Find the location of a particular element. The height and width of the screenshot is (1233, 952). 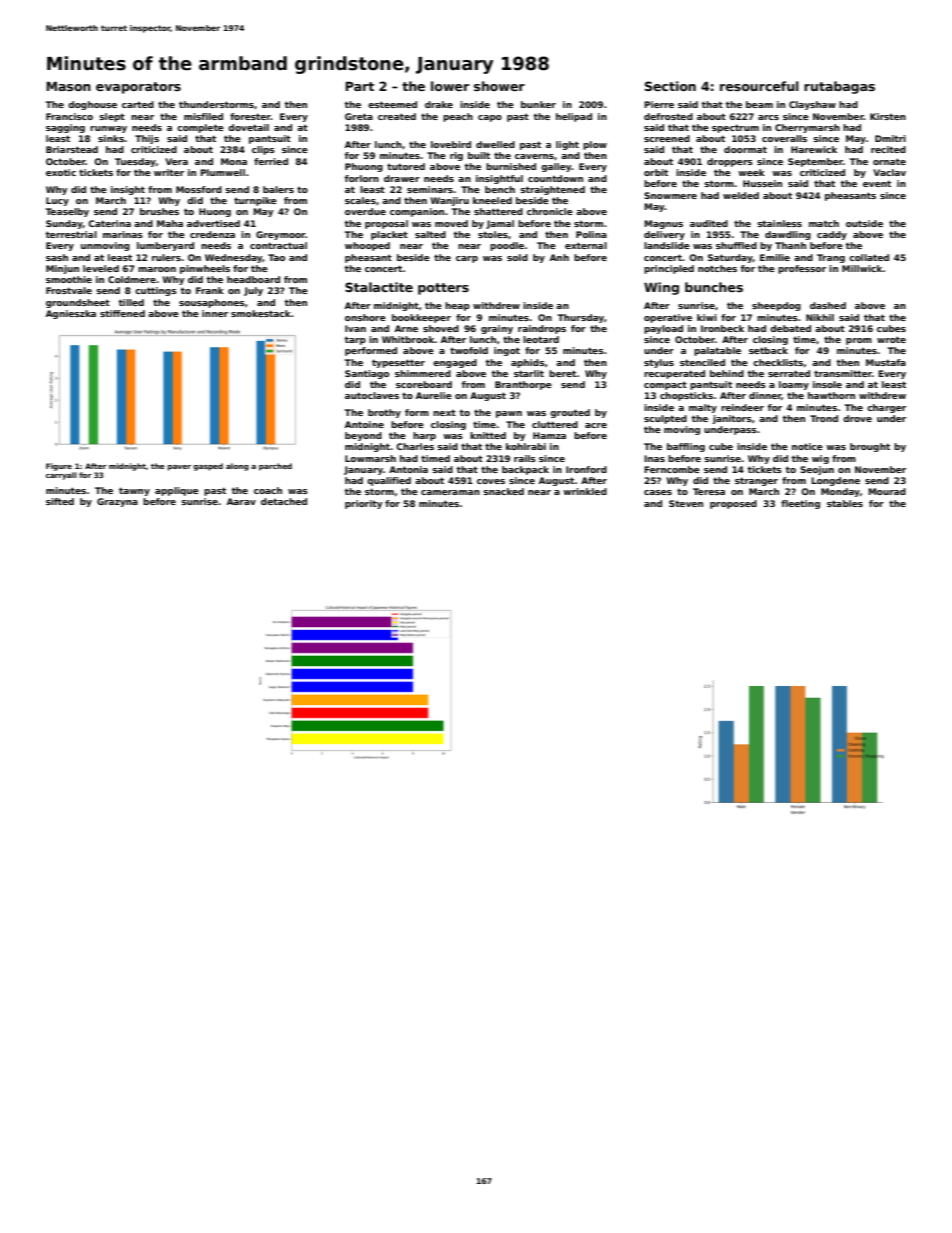

Snowmere is located at coordinates (670, 195).
